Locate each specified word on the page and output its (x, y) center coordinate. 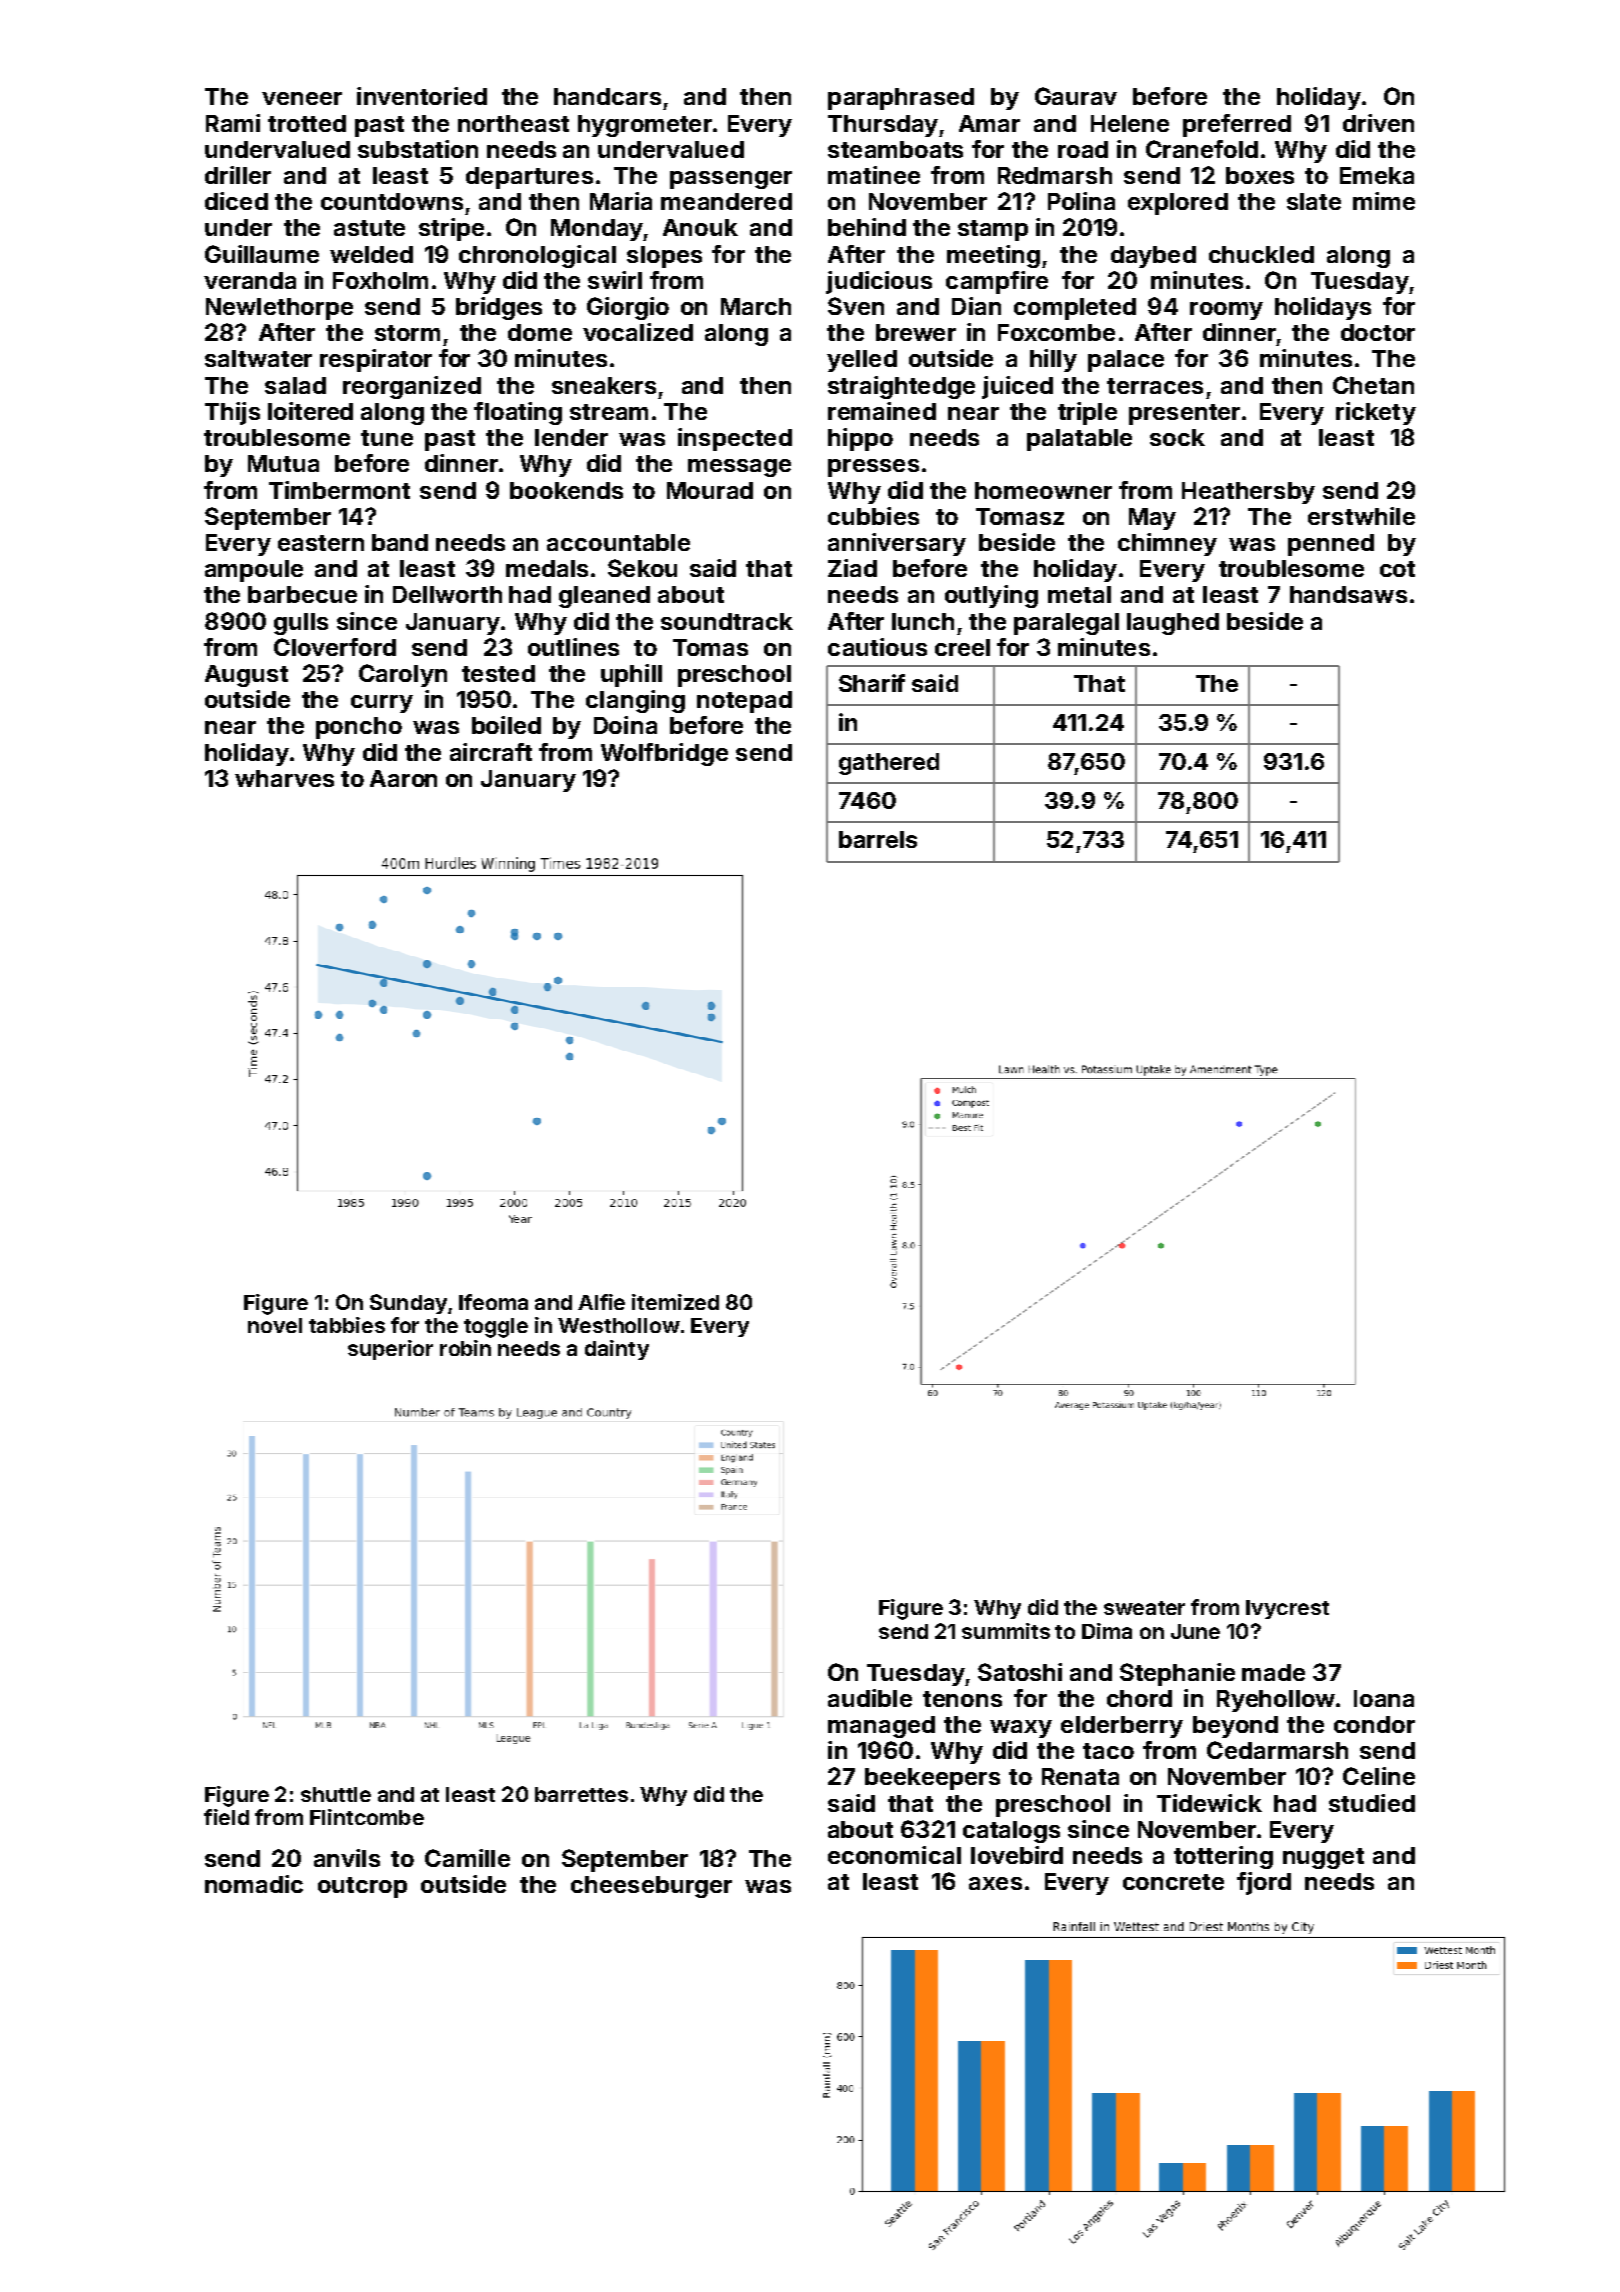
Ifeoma (493, 1302)
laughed (1173, 624)
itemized (675, 1302)
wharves (284, 778)
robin (465, 1348)
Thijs (232, 413)
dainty (617, 1350)
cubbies (873, 516)
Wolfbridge (664, 754)
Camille (467, 1858)
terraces (1155, 386)
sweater (1144, 1608)
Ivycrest (1287, 1609)
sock (1177, 437)
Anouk (700, 227)
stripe (451, 229)
